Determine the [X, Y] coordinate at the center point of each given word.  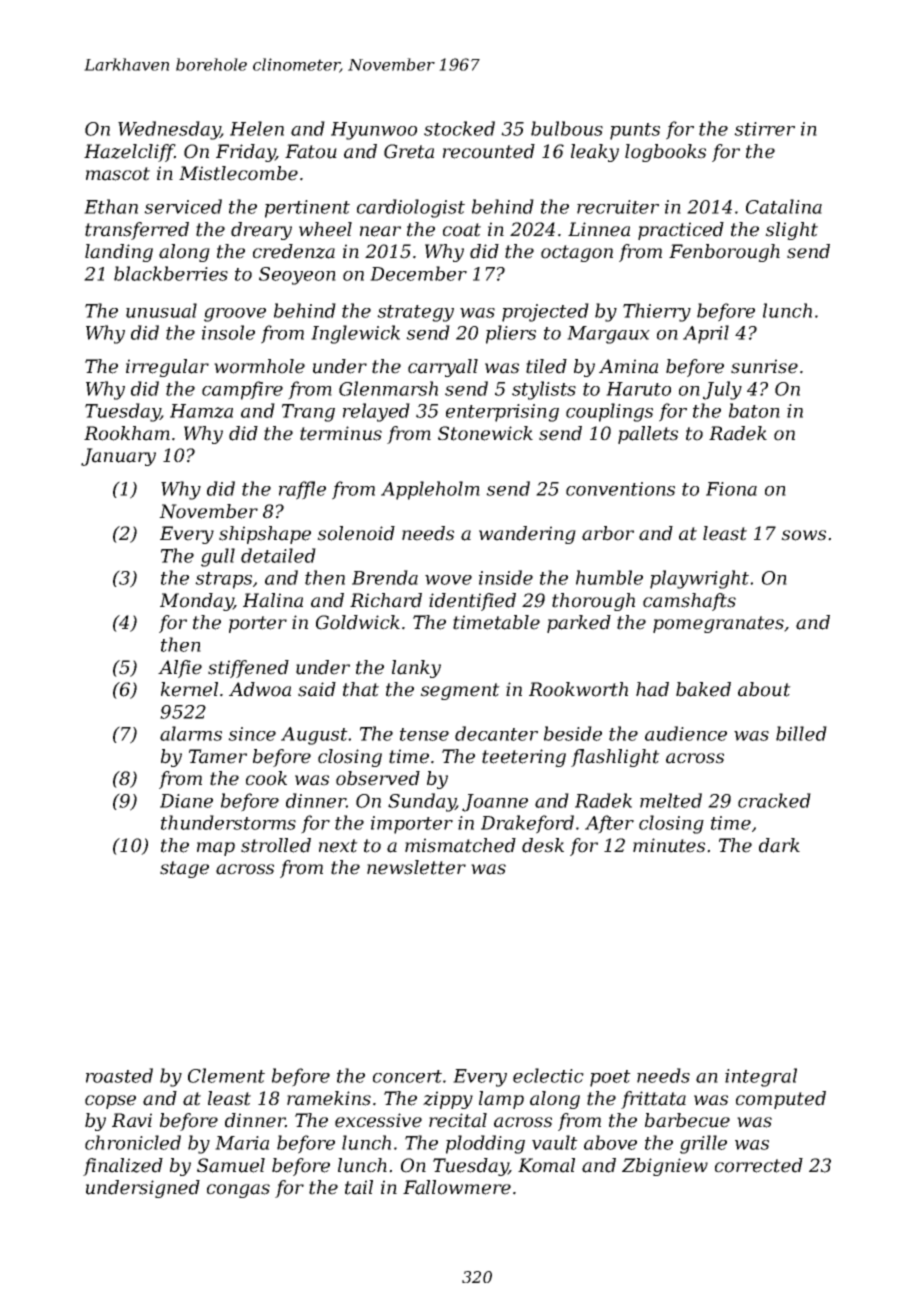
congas [238, 1191]
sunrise [764, 366]
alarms [191, 733]
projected [545, 312]
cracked [774, 800]
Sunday [422, 802]
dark [779, 845]
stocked [459, 128]
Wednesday [169, 130]
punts [635, 131]
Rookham [127, 433]
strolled [276, 845]
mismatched [460, 845]
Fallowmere [457, 1187]
